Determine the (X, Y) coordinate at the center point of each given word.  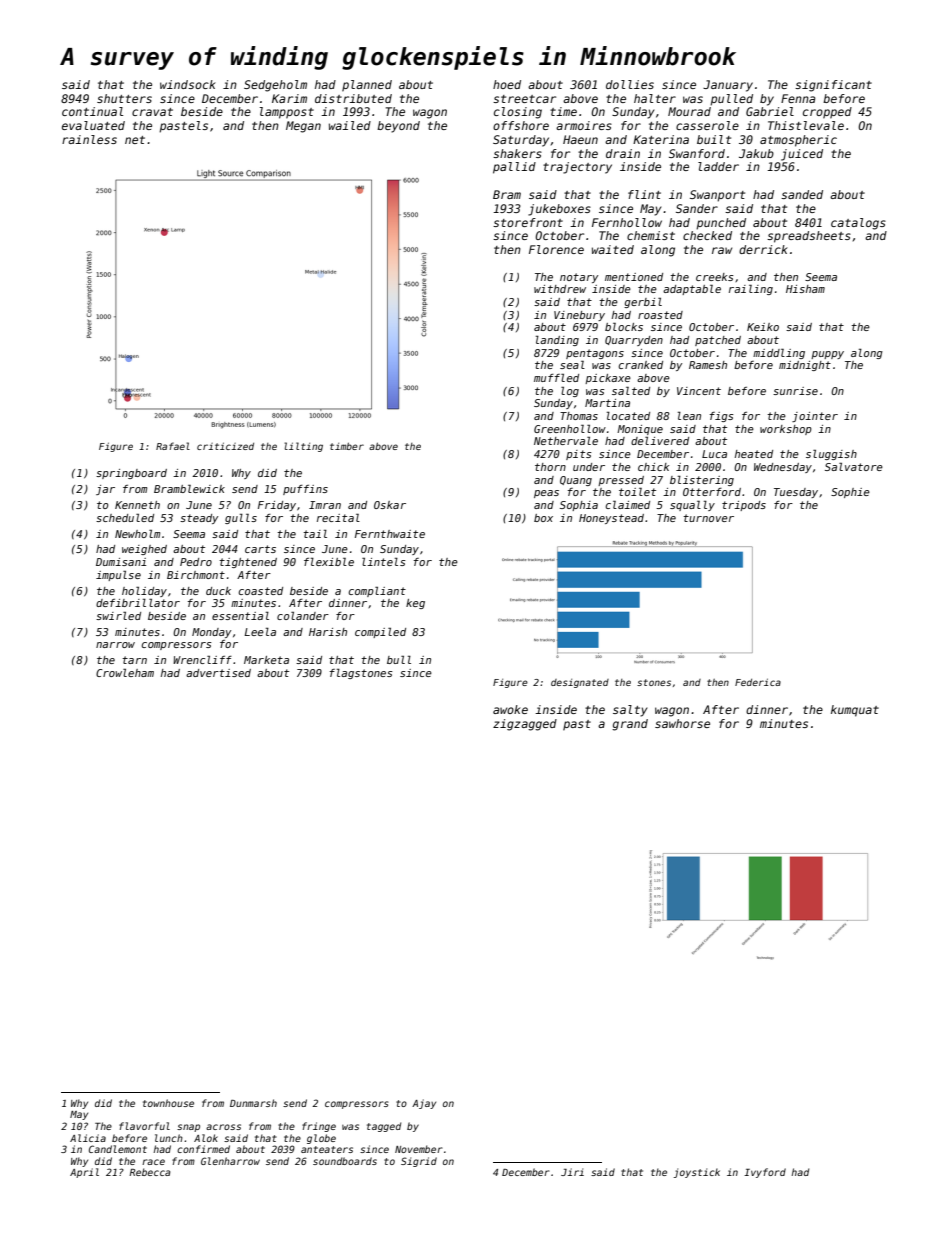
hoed (507, 84)
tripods (744, 506)
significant (833, 86)
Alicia (88, 1138)
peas (546, 494)
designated (580, 683)
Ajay (424, 1104)
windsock (188, 84)
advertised (218, 673)
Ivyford (765, 1173)
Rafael (173, 446)
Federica (758, 682)
